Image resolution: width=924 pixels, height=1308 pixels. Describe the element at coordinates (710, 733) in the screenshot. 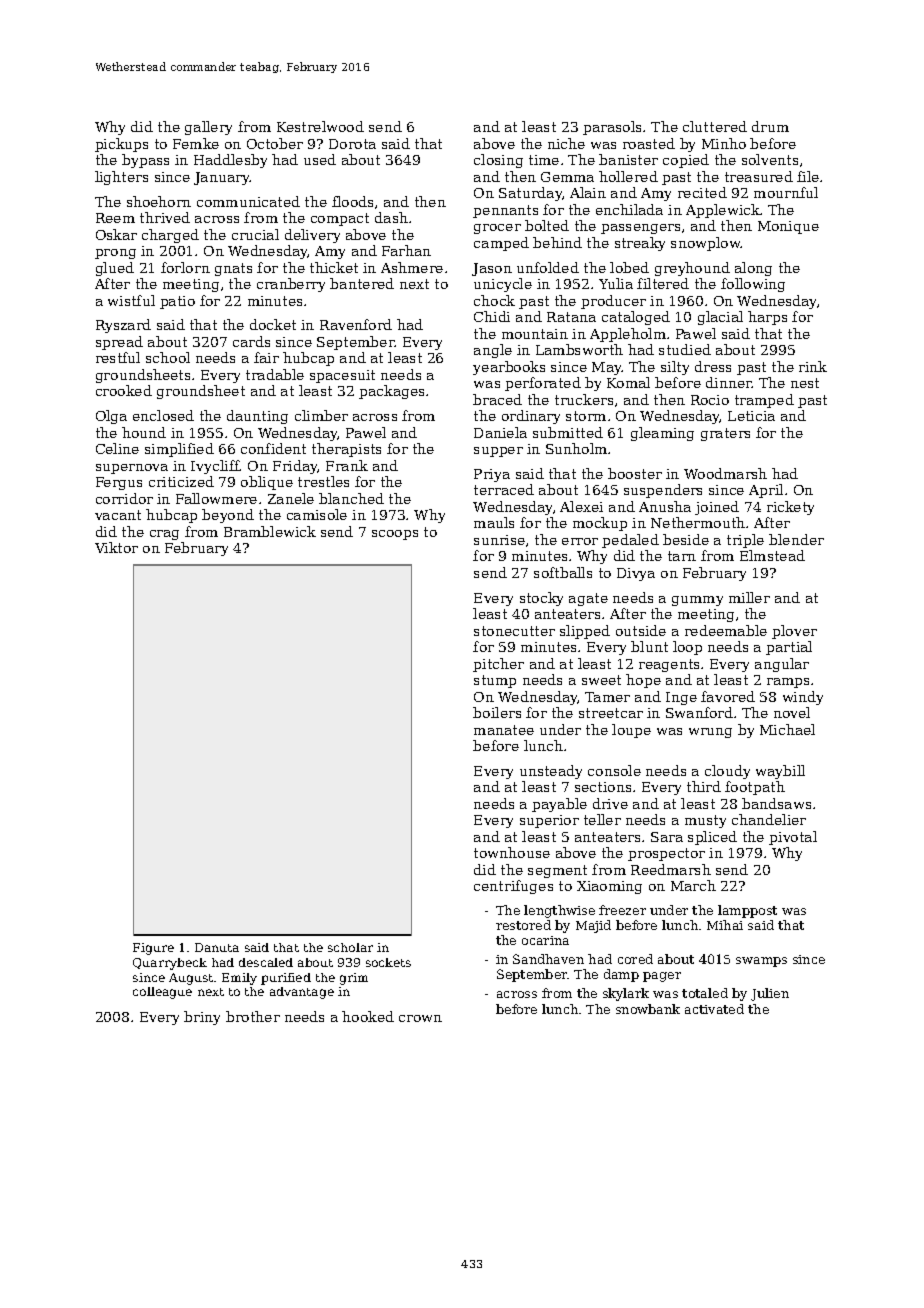

I see `wrung` at that location.
